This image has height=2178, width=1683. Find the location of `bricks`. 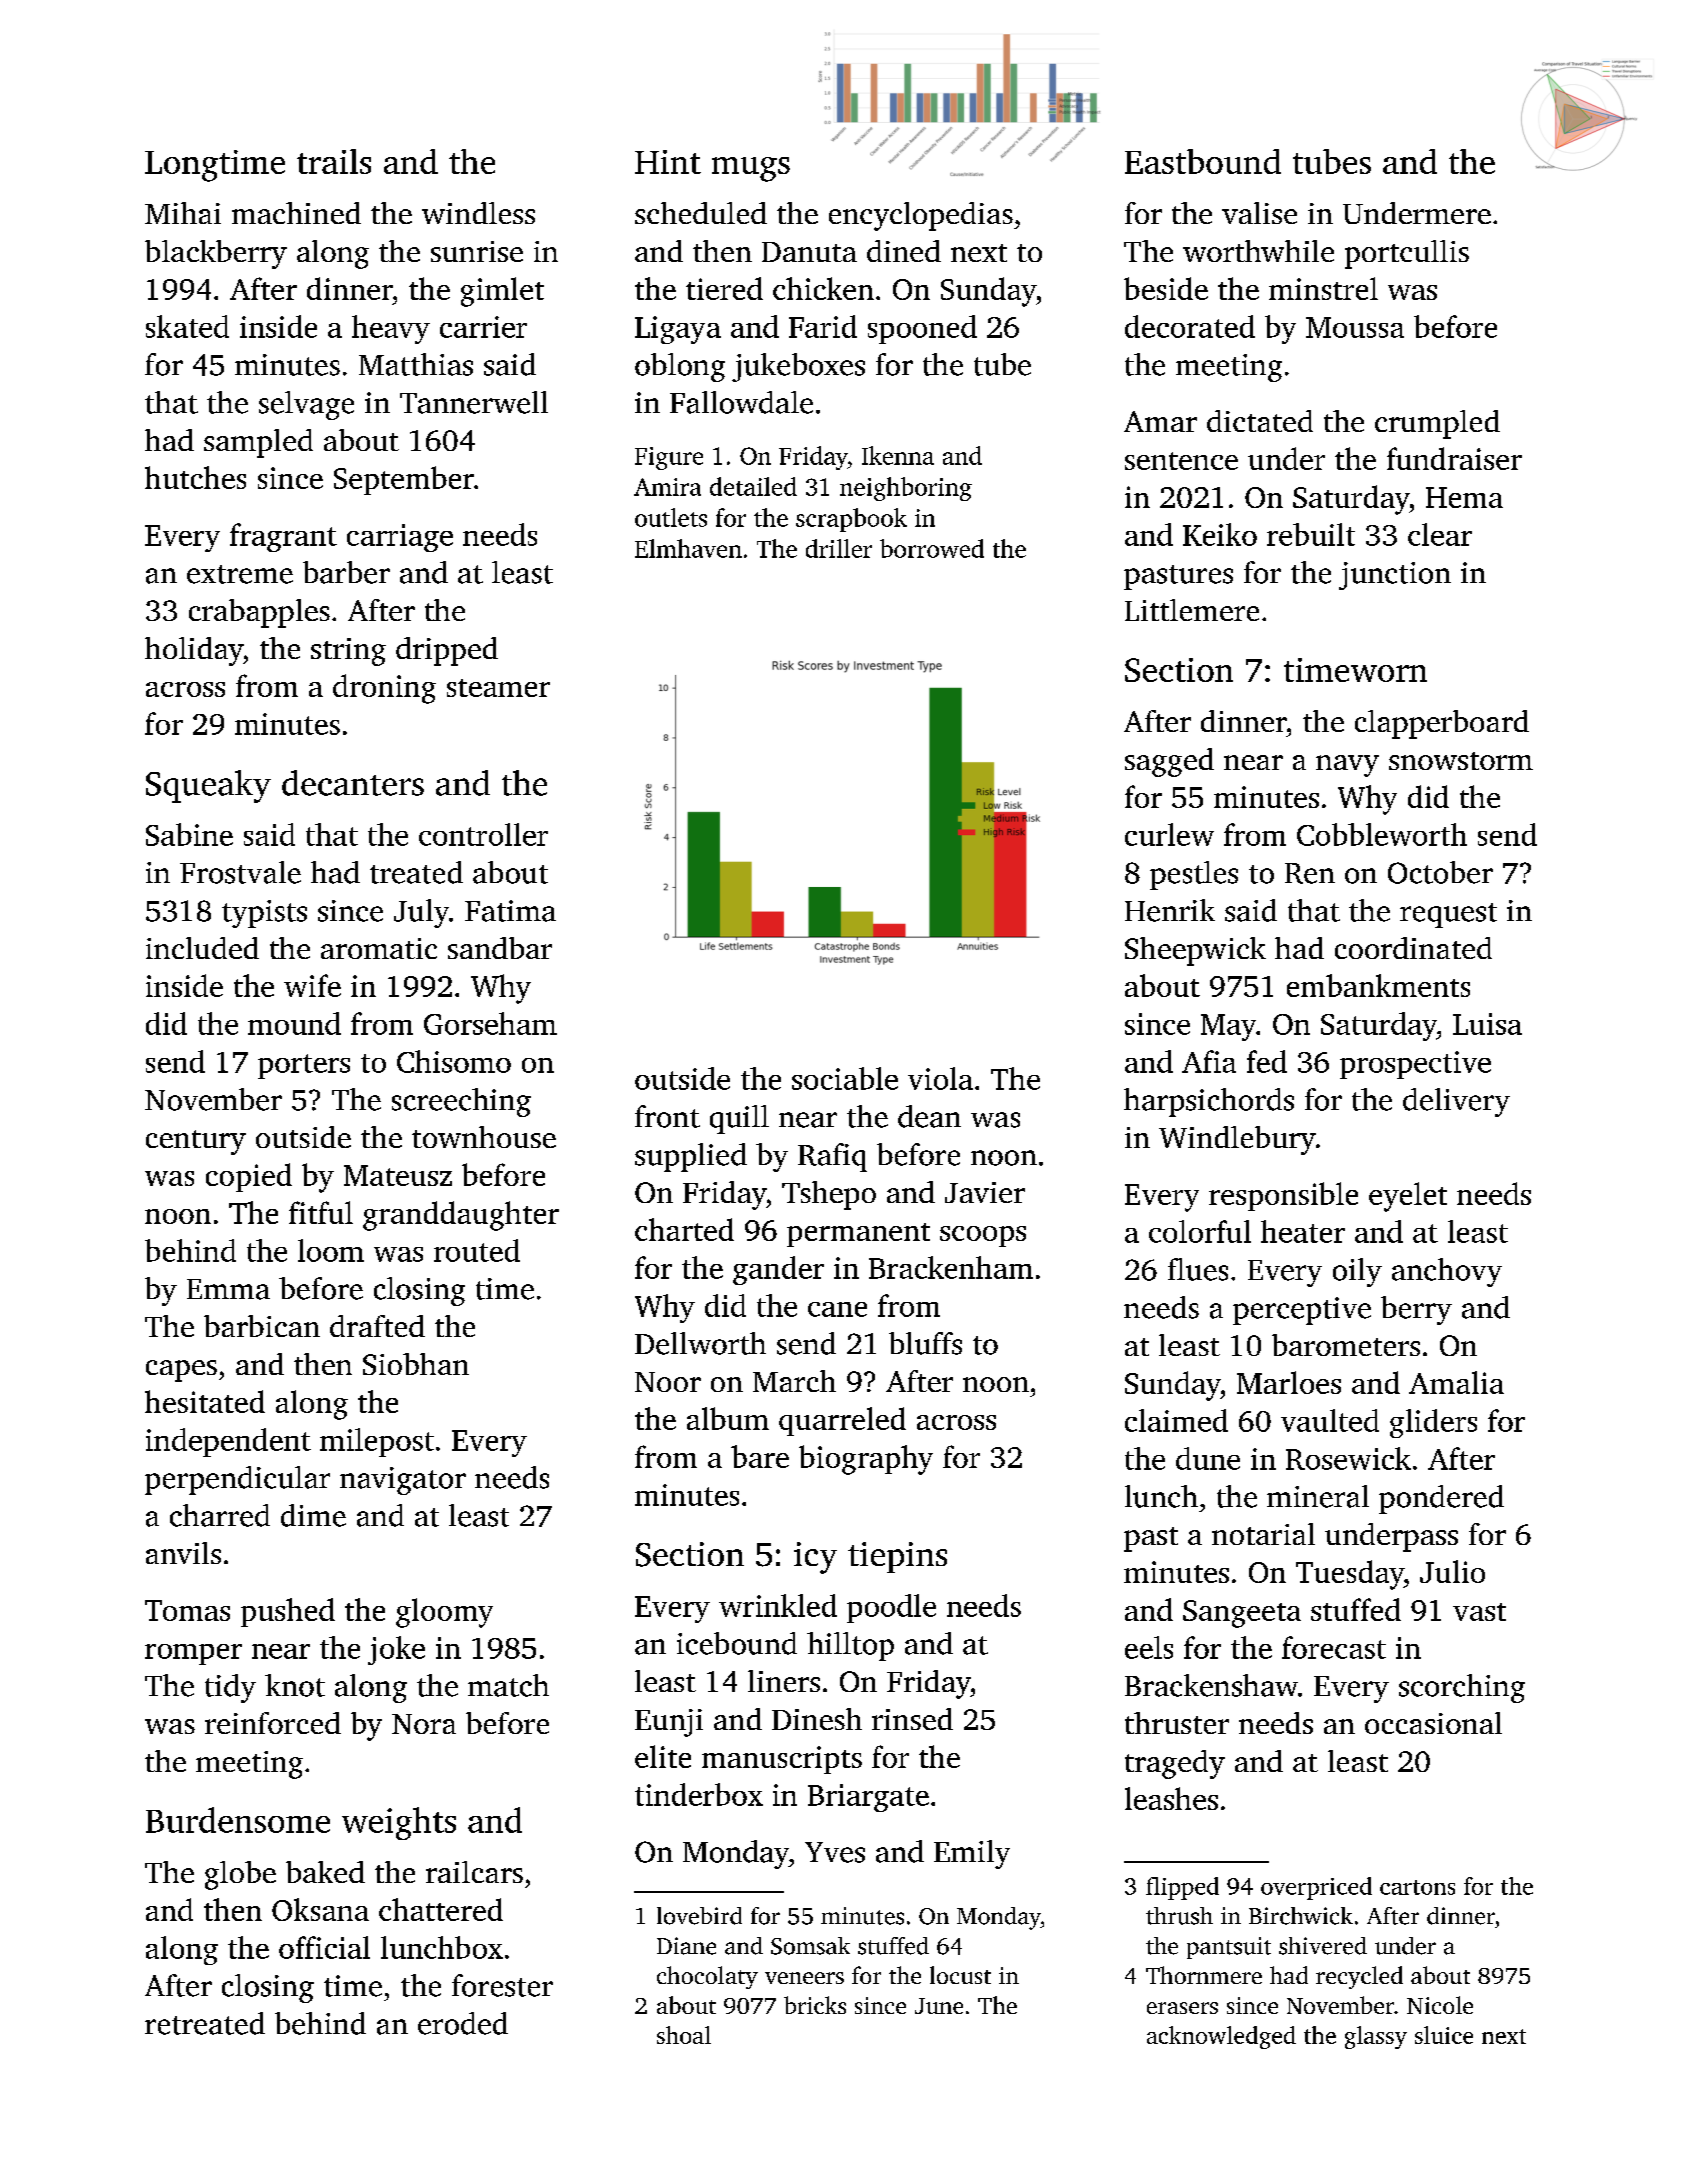

bricks is located at coordinates (815, 2005).
